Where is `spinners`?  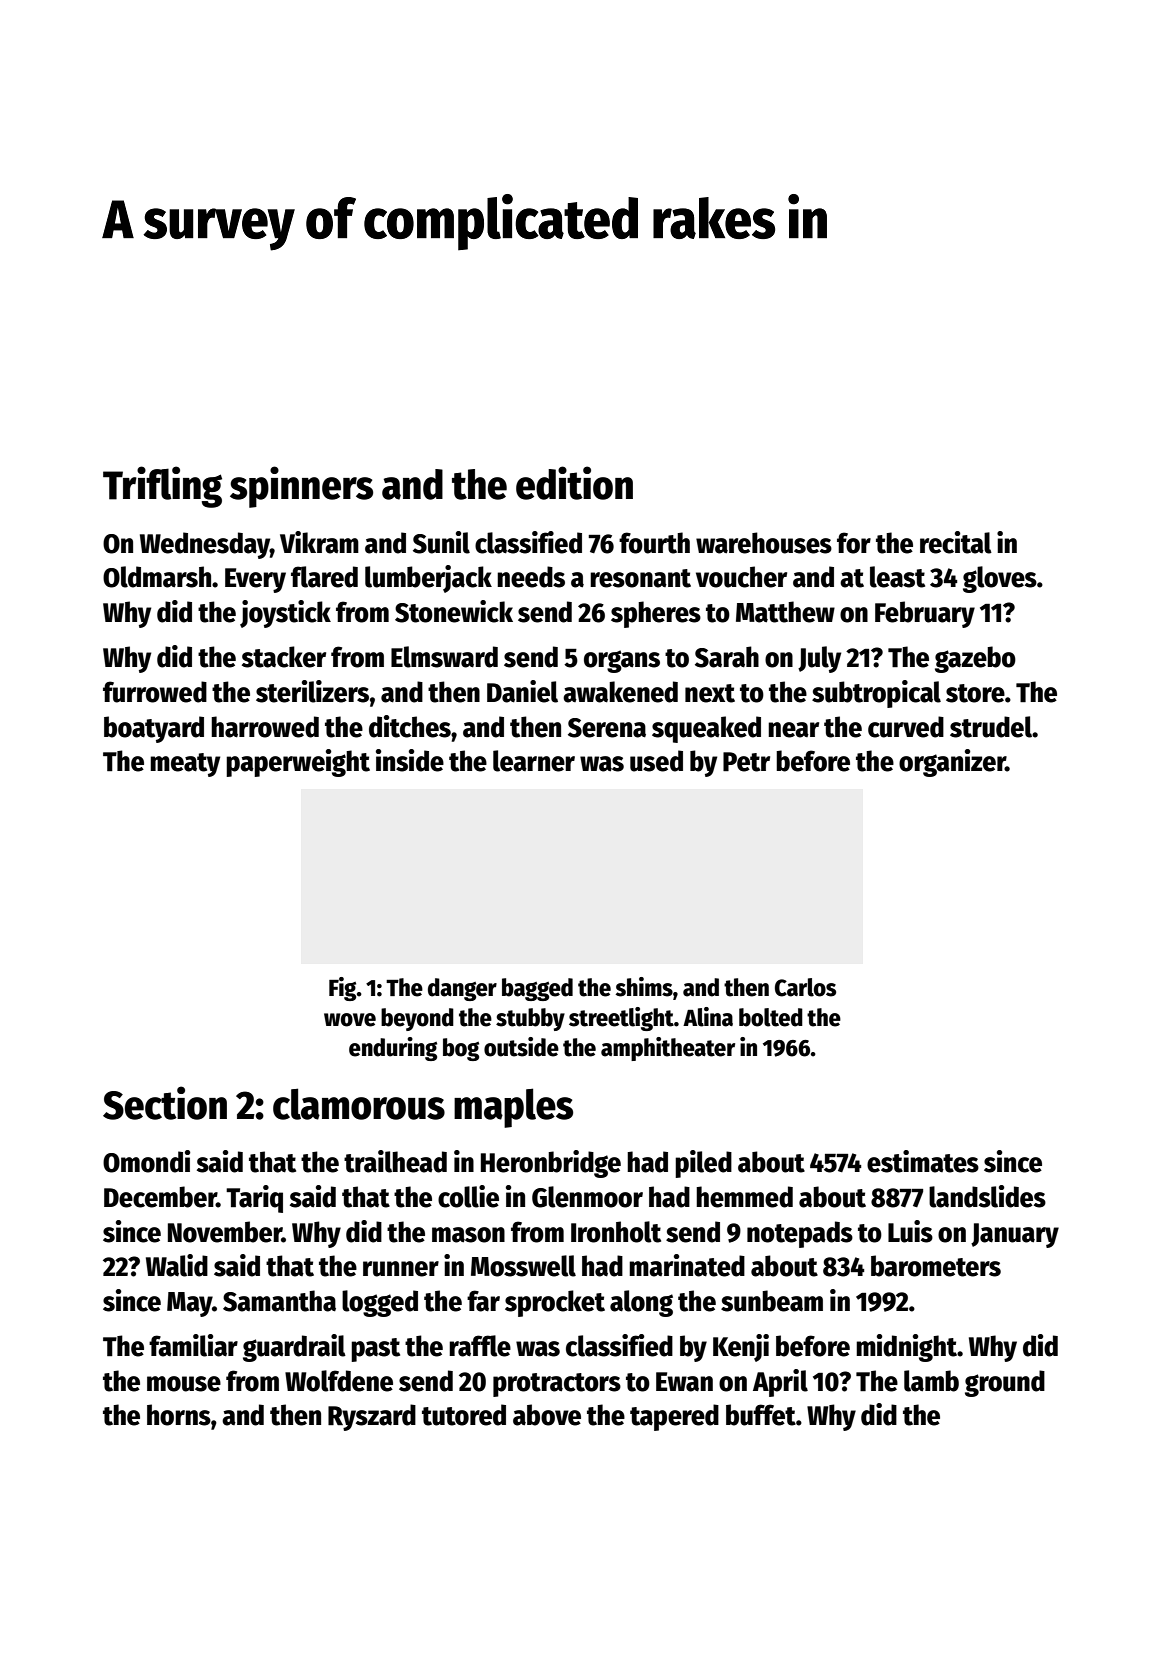 spinners is located at coordinates (301, 487).
